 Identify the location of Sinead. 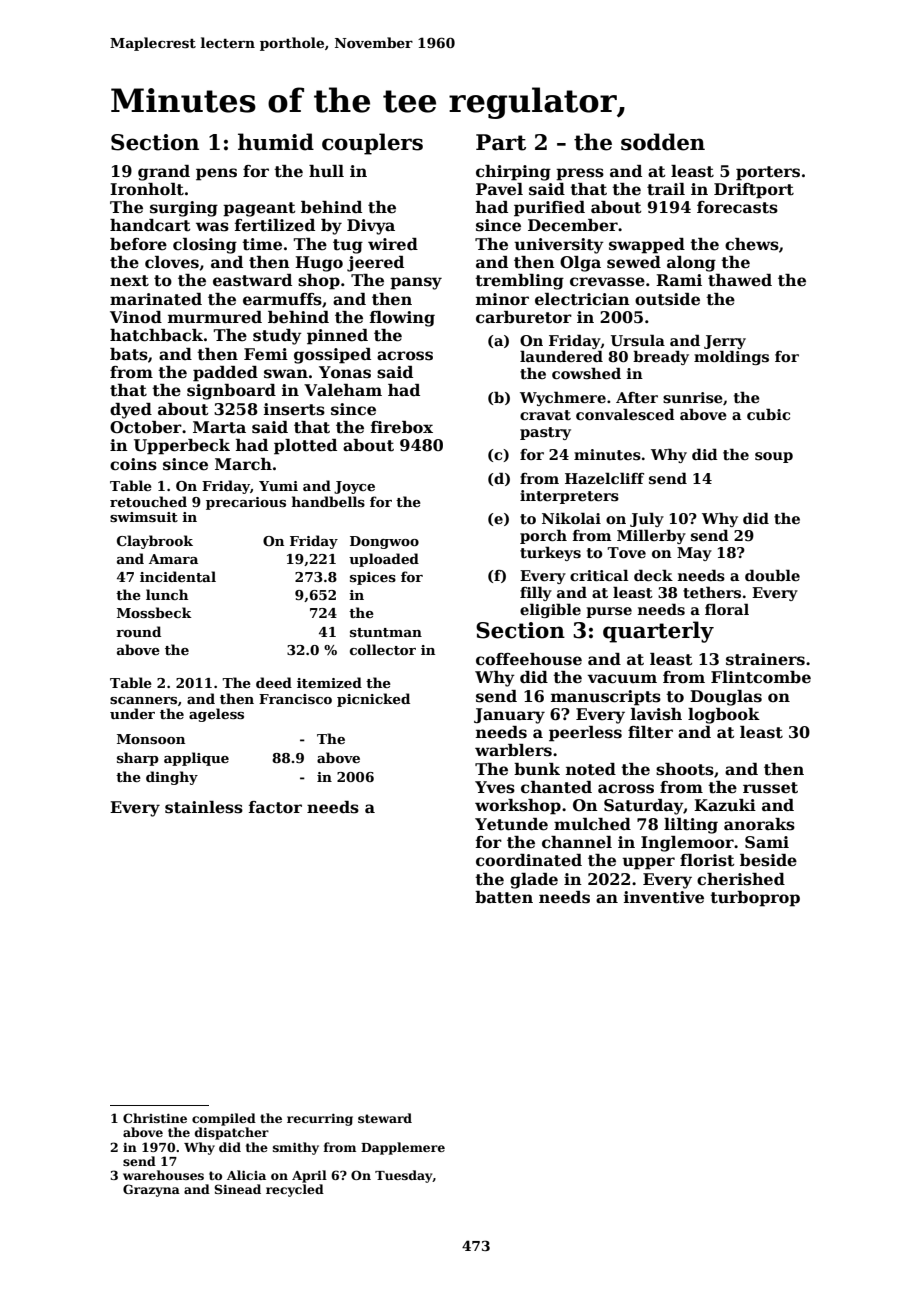
(237, 1189).
